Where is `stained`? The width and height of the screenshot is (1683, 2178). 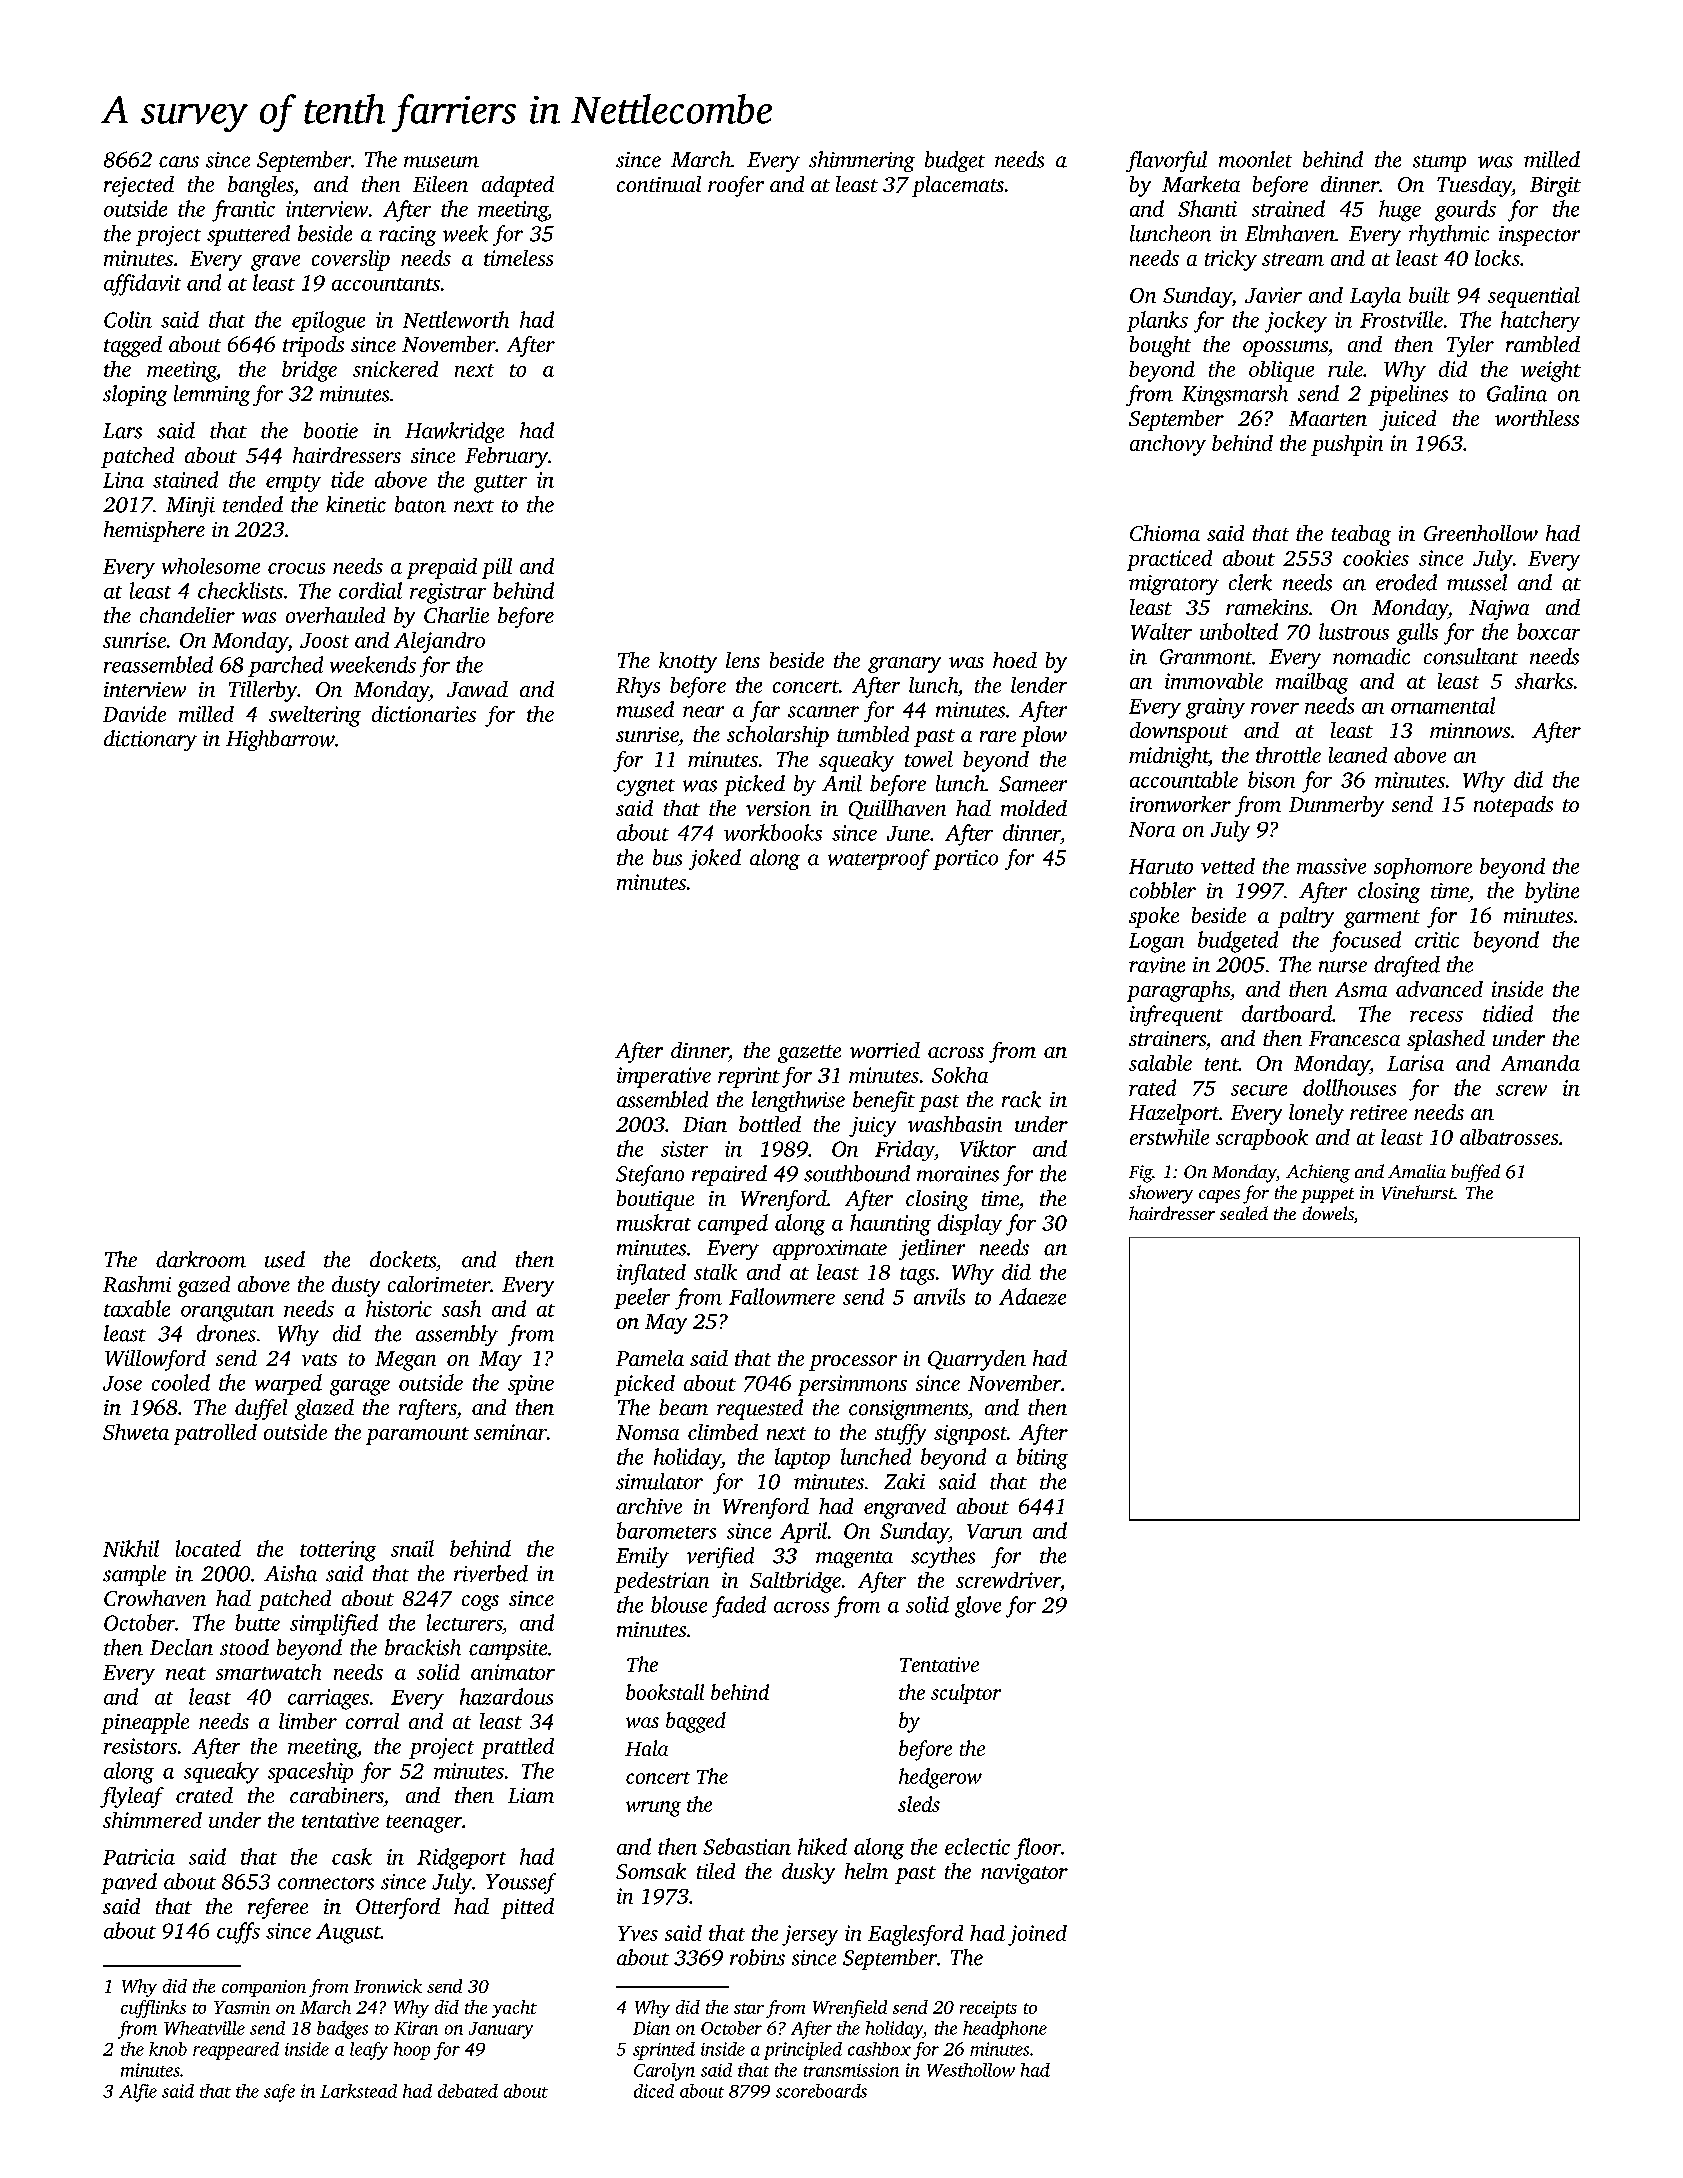 stained is located at coordinates (185, 479).
